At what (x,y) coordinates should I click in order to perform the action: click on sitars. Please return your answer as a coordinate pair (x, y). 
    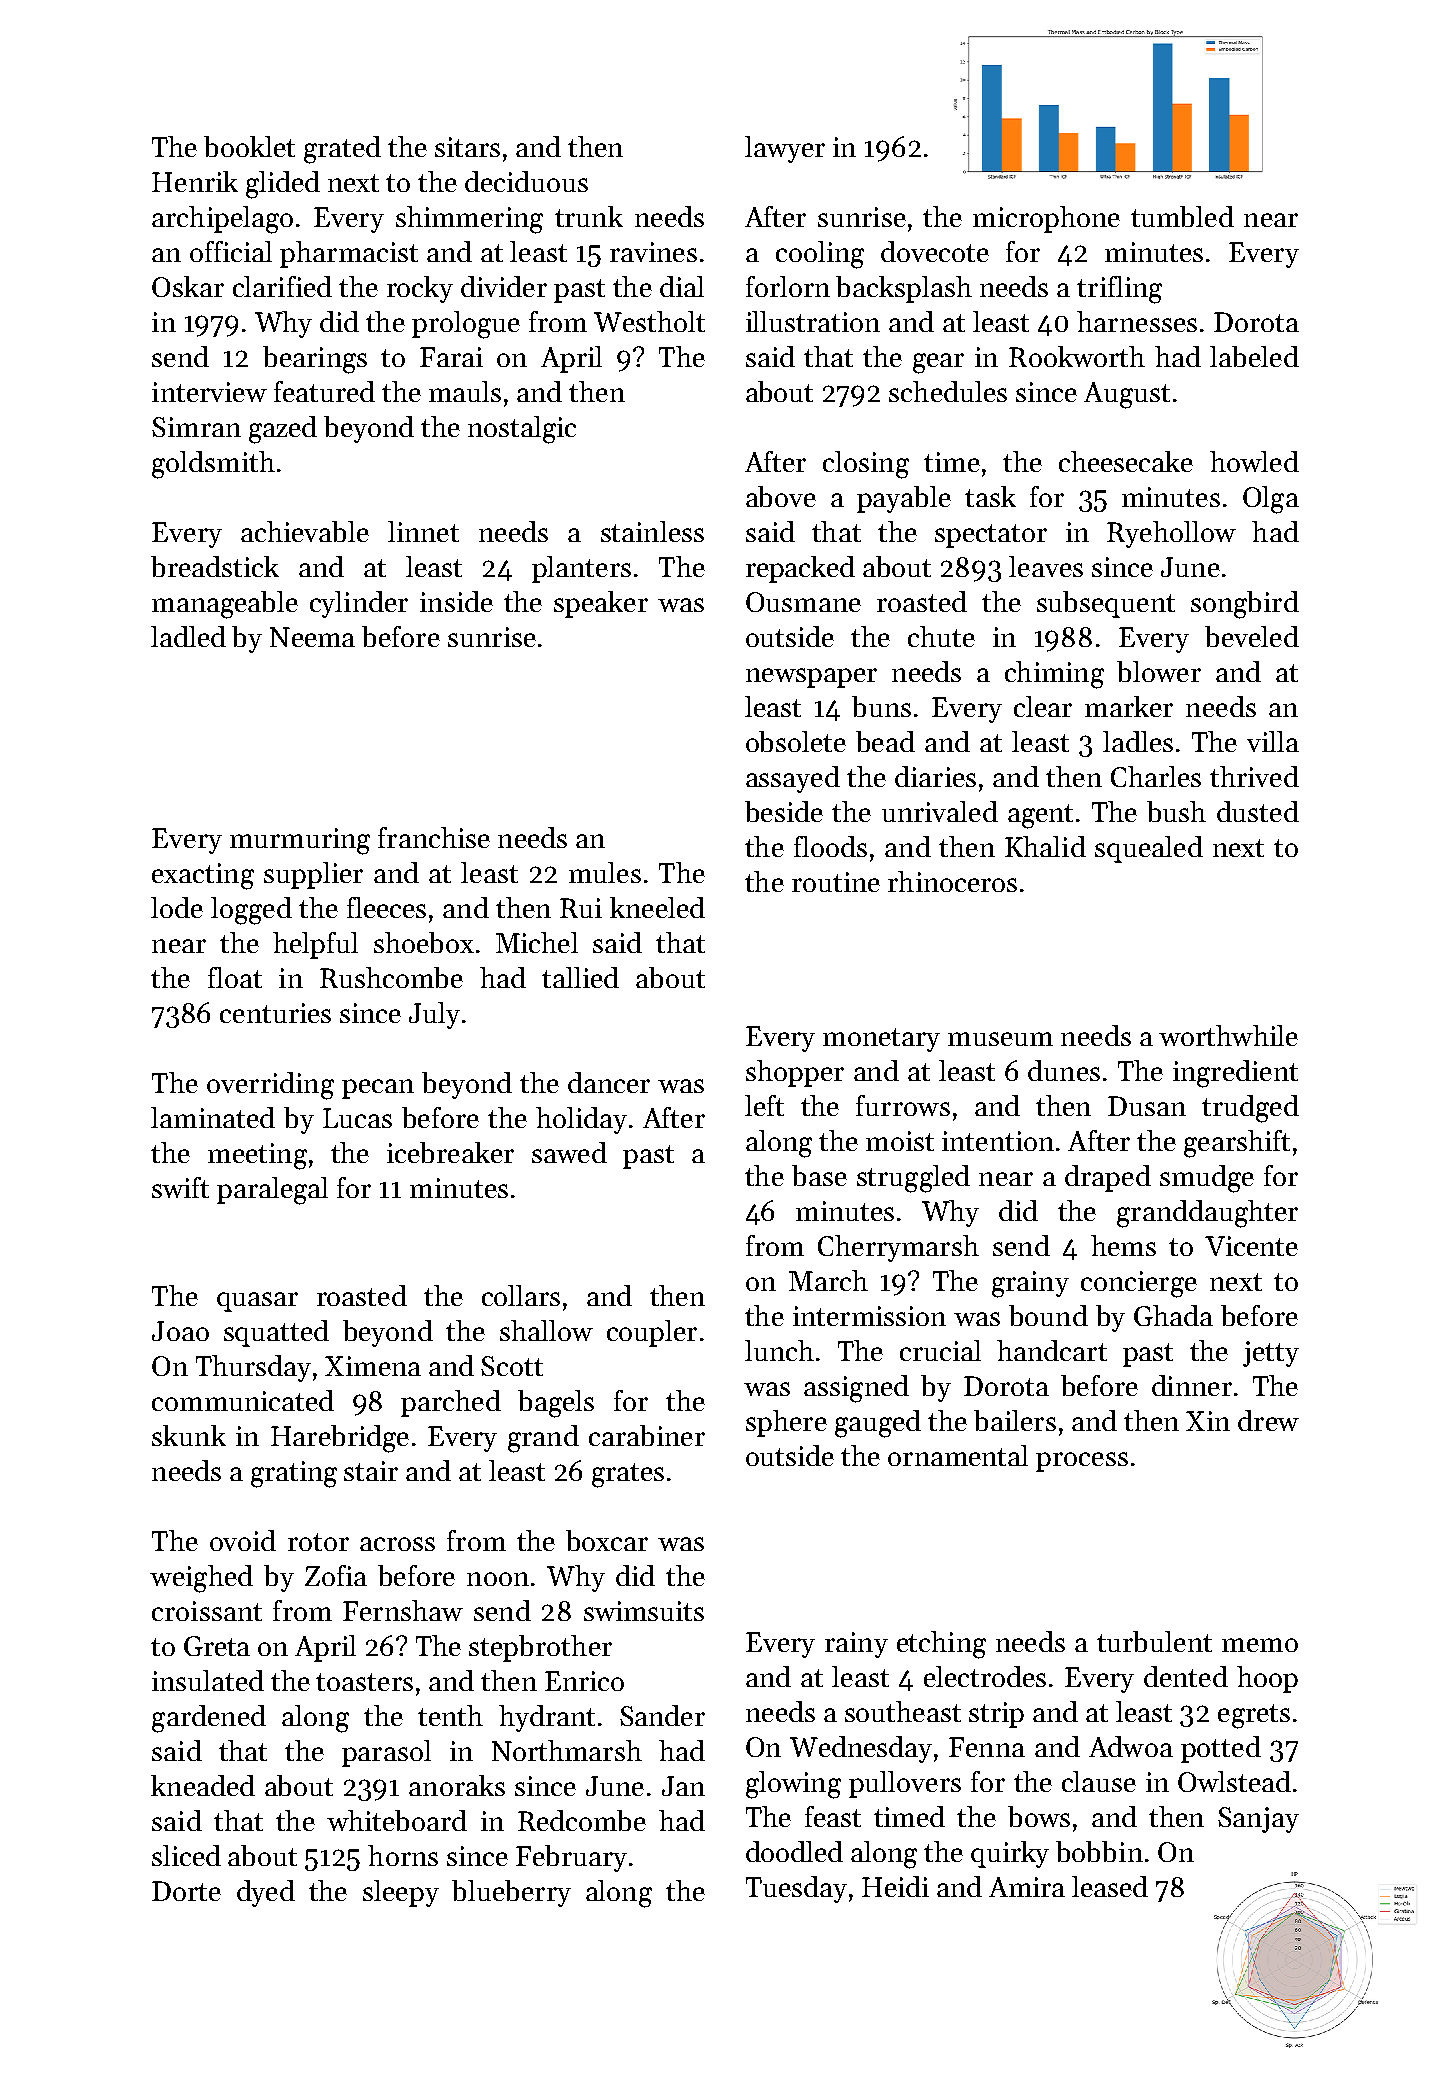
    Looking at the image, I should click on (467, 147).
